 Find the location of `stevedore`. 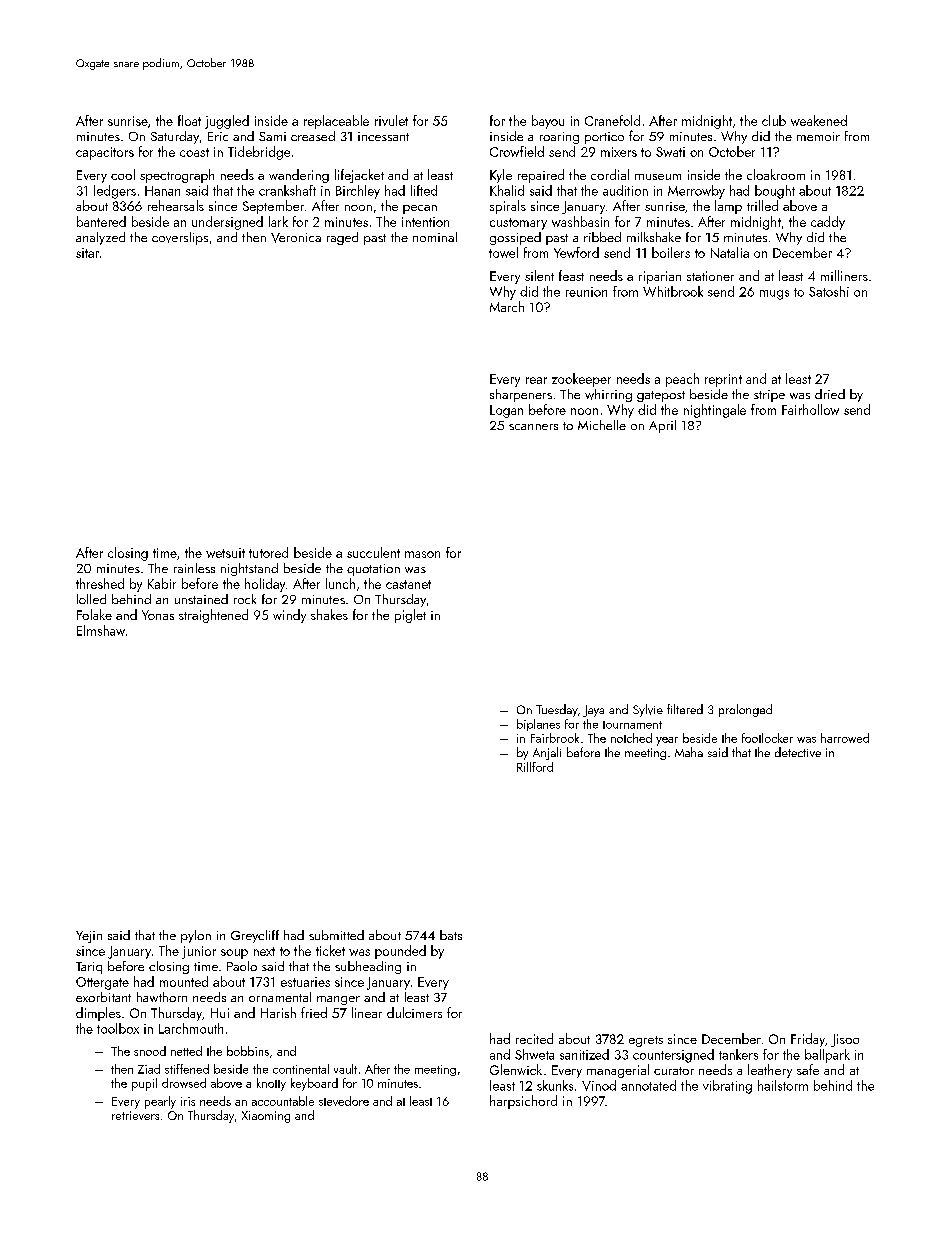

stevedore is located at coordinates (344, 1101).
